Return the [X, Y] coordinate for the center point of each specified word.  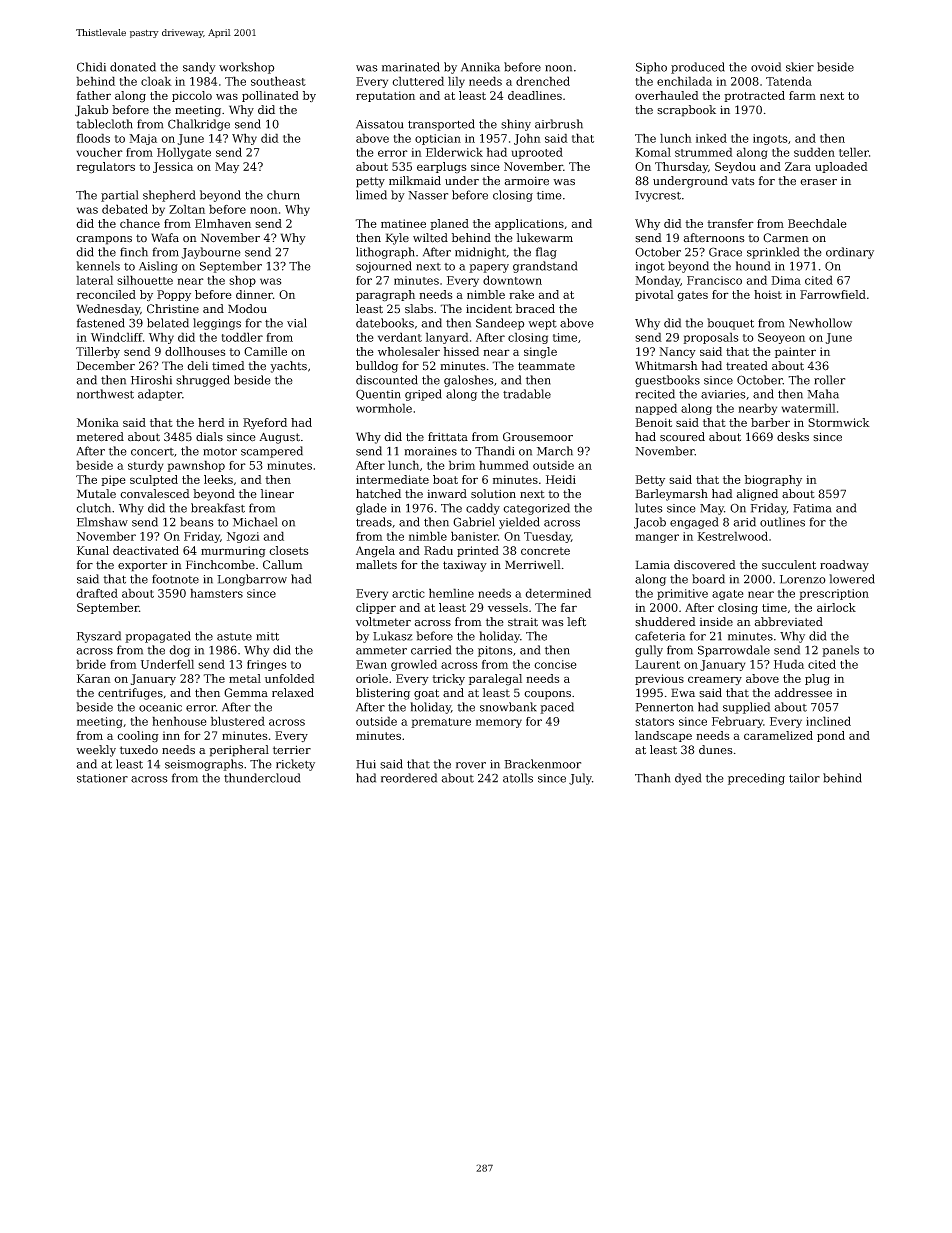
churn [283, 195]
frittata [448, 437]
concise [555, 664]
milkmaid [415, 181]
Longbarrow [252, 580]
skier [800, 67]
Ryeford [265, 424]
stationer [102, 778]
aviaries [723, 394]
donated [133, 67]
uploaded [841, 167]
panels [840, 651]
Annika [480, 67]
